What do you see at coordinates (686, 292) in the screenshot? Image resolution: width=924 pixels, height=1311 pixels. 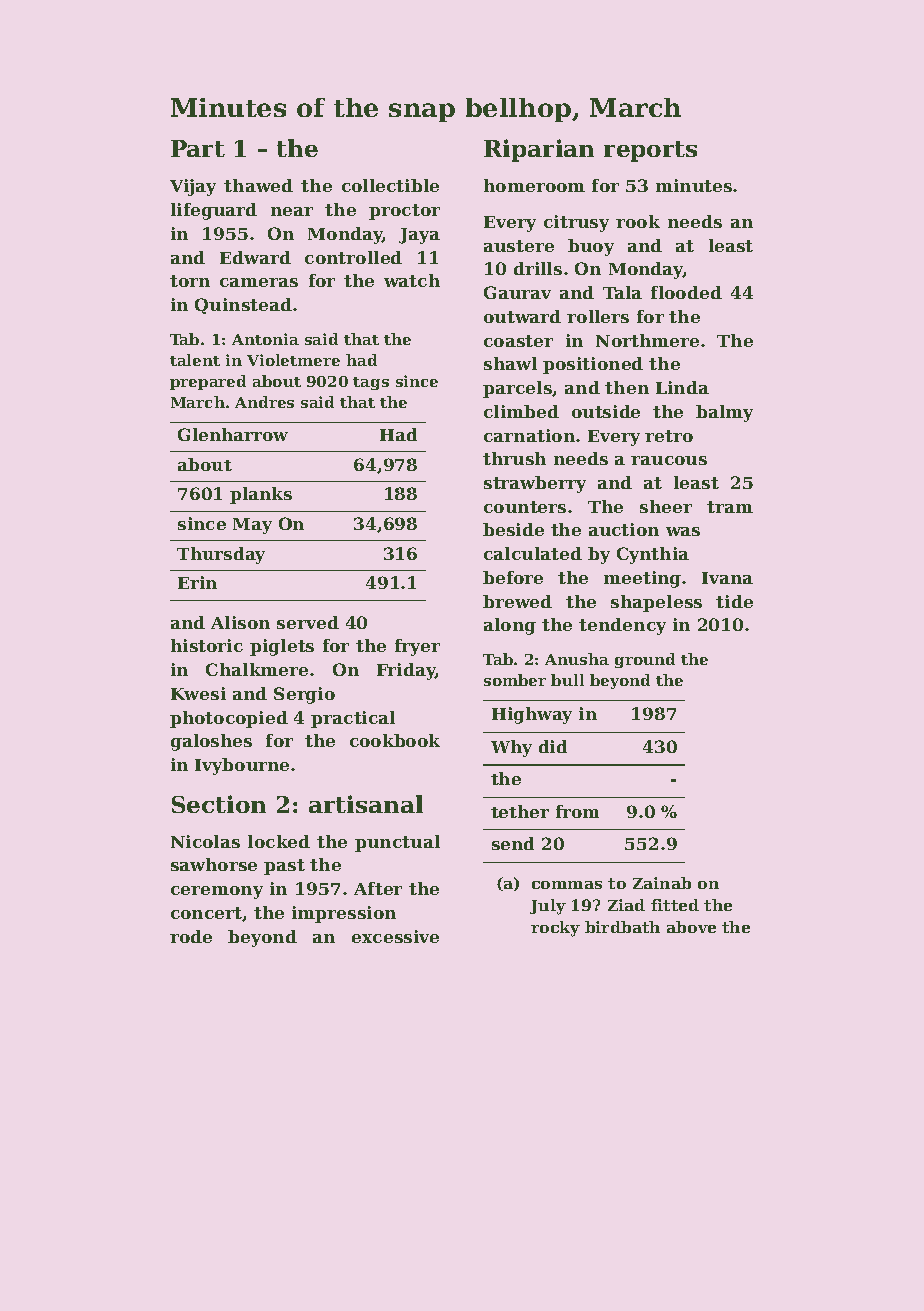 I see `flooded` at bounding box center [686, 292].
